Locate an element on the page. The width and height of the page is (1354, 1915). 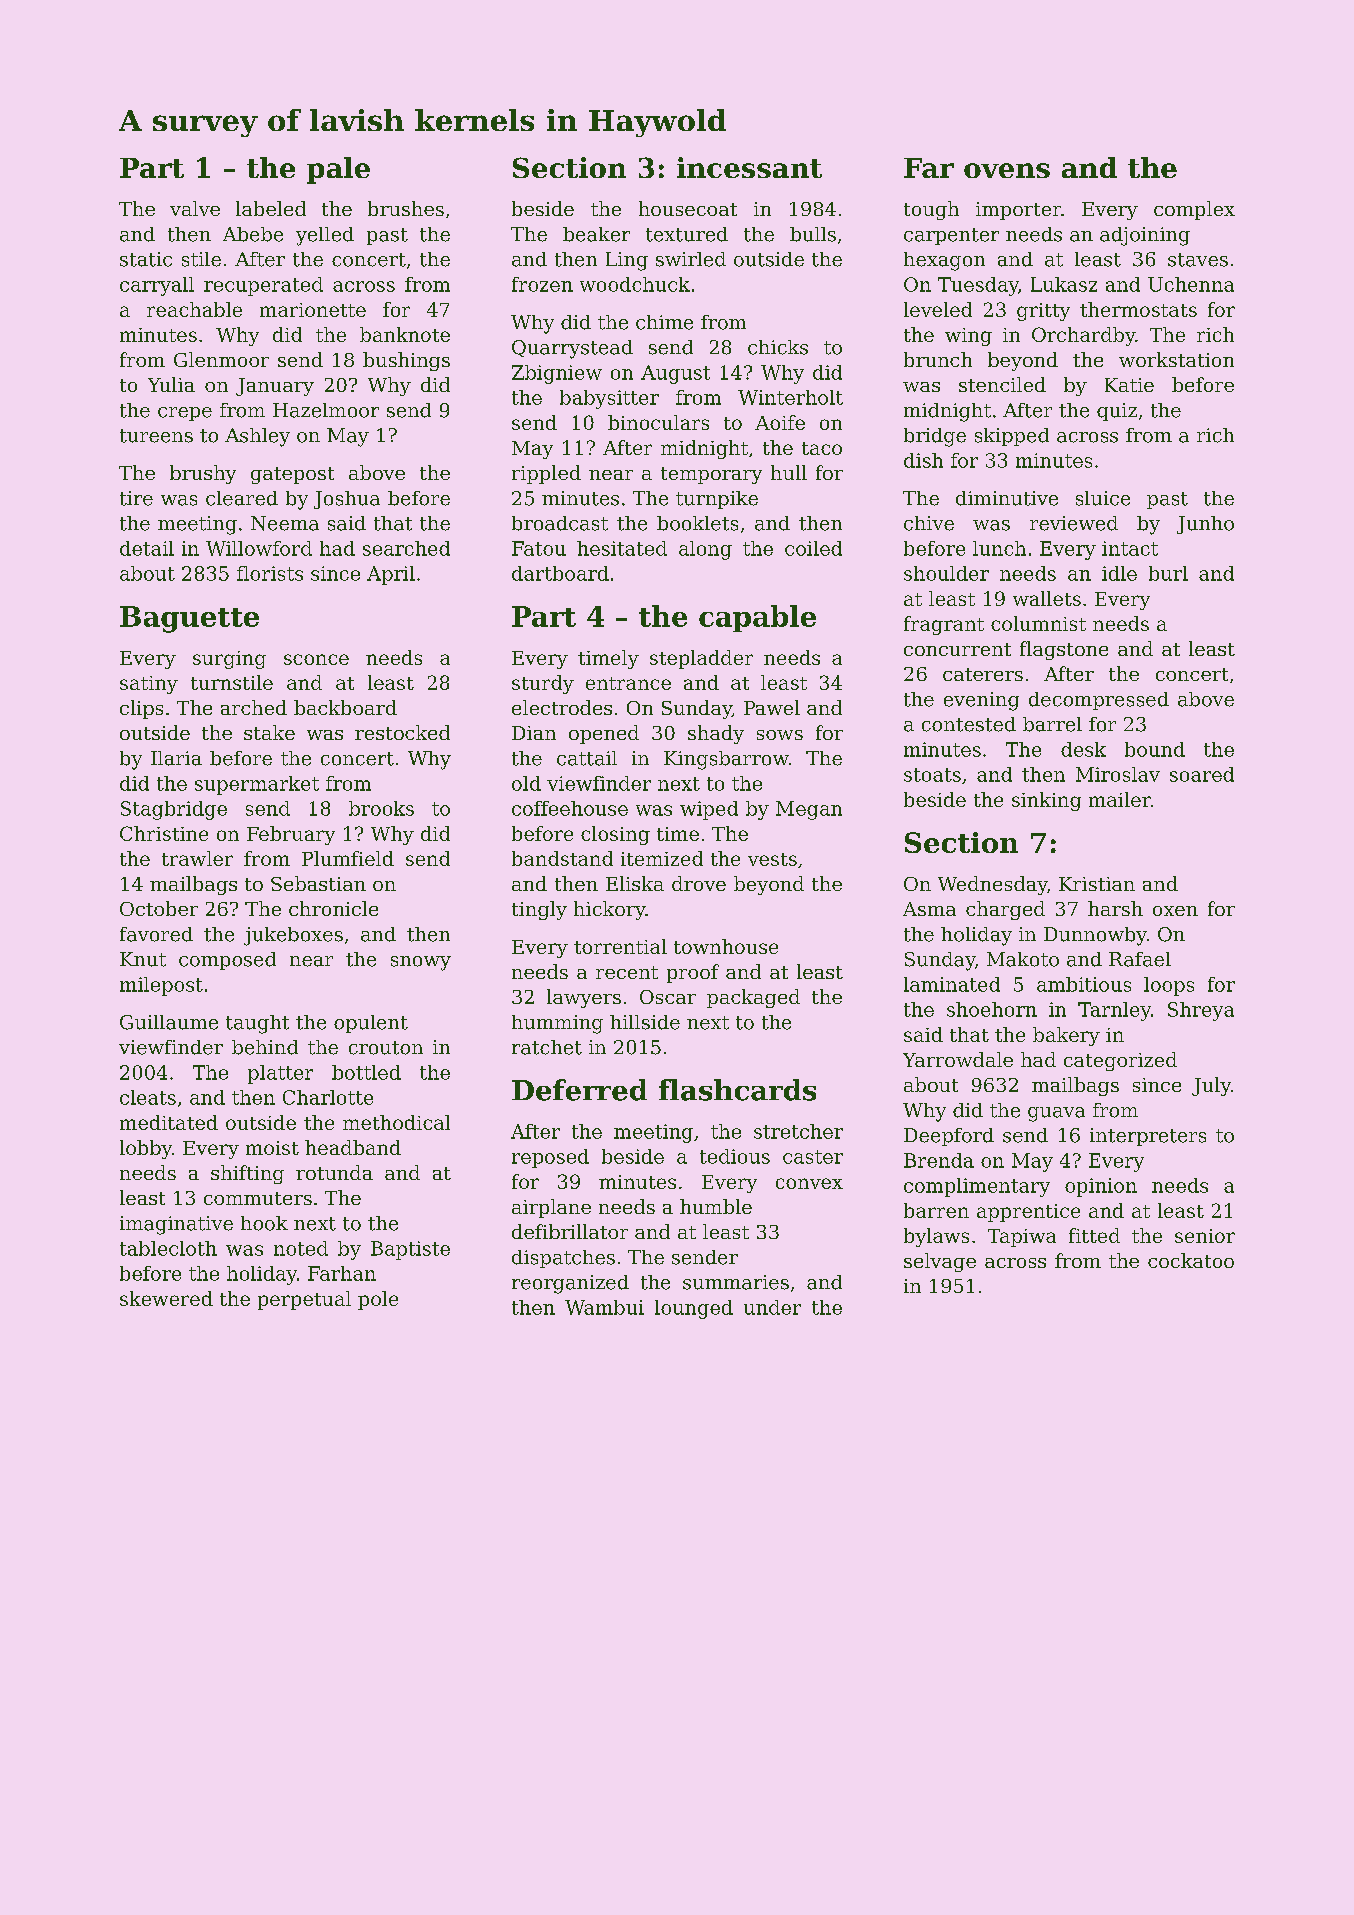
opened is located at coordinates (604, 734).
